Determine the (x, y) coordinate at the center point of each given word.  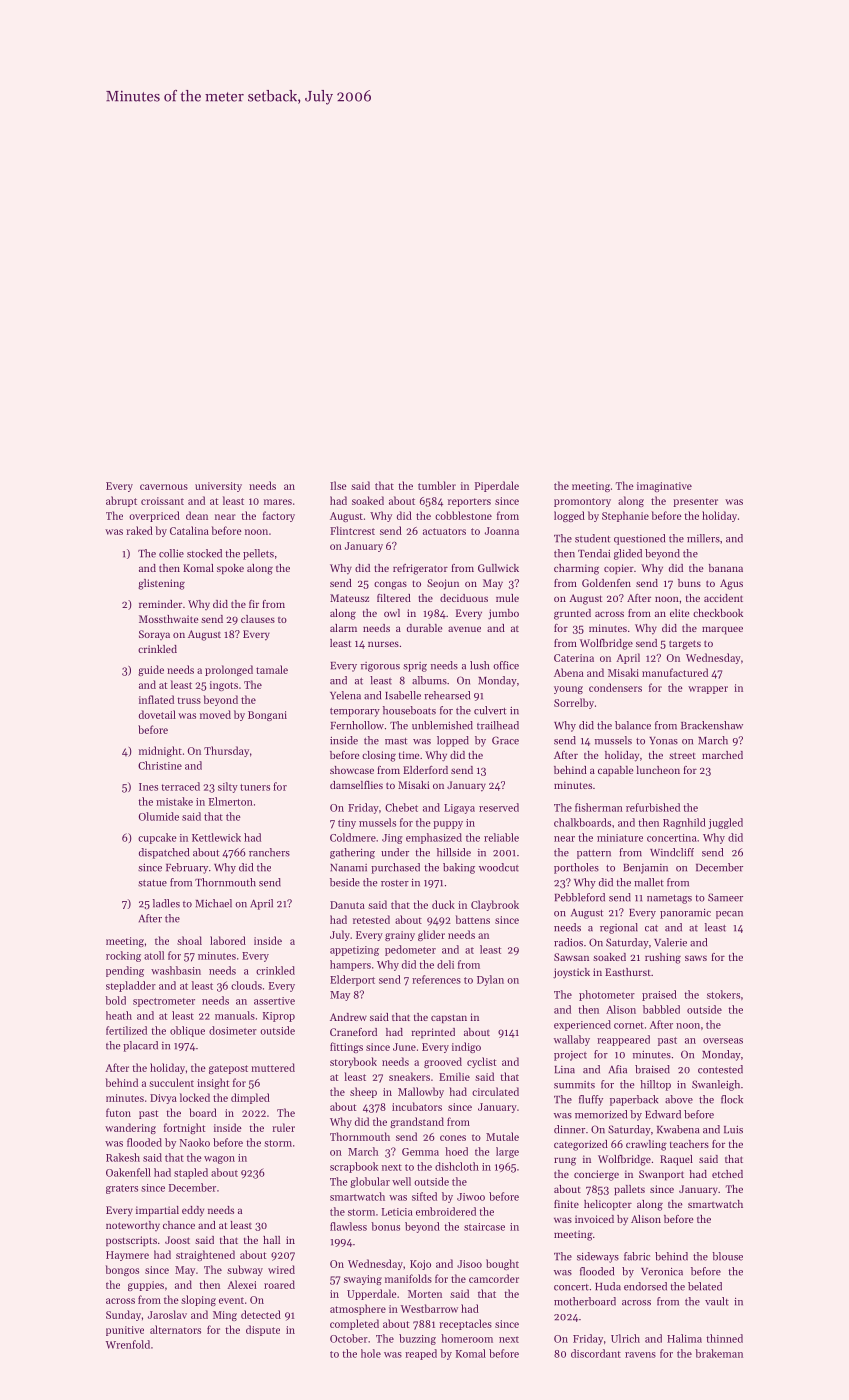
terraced (180, 786)
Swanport (661, 1175)
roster (395, 883)
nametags (669, 899)
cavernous (164, 487)
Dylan (490, 980)
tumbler (437, 485)
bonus (385, 1226)
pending (125, 971)
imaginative (664, 487)
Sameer (725, 897)
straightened (205, 1255)
